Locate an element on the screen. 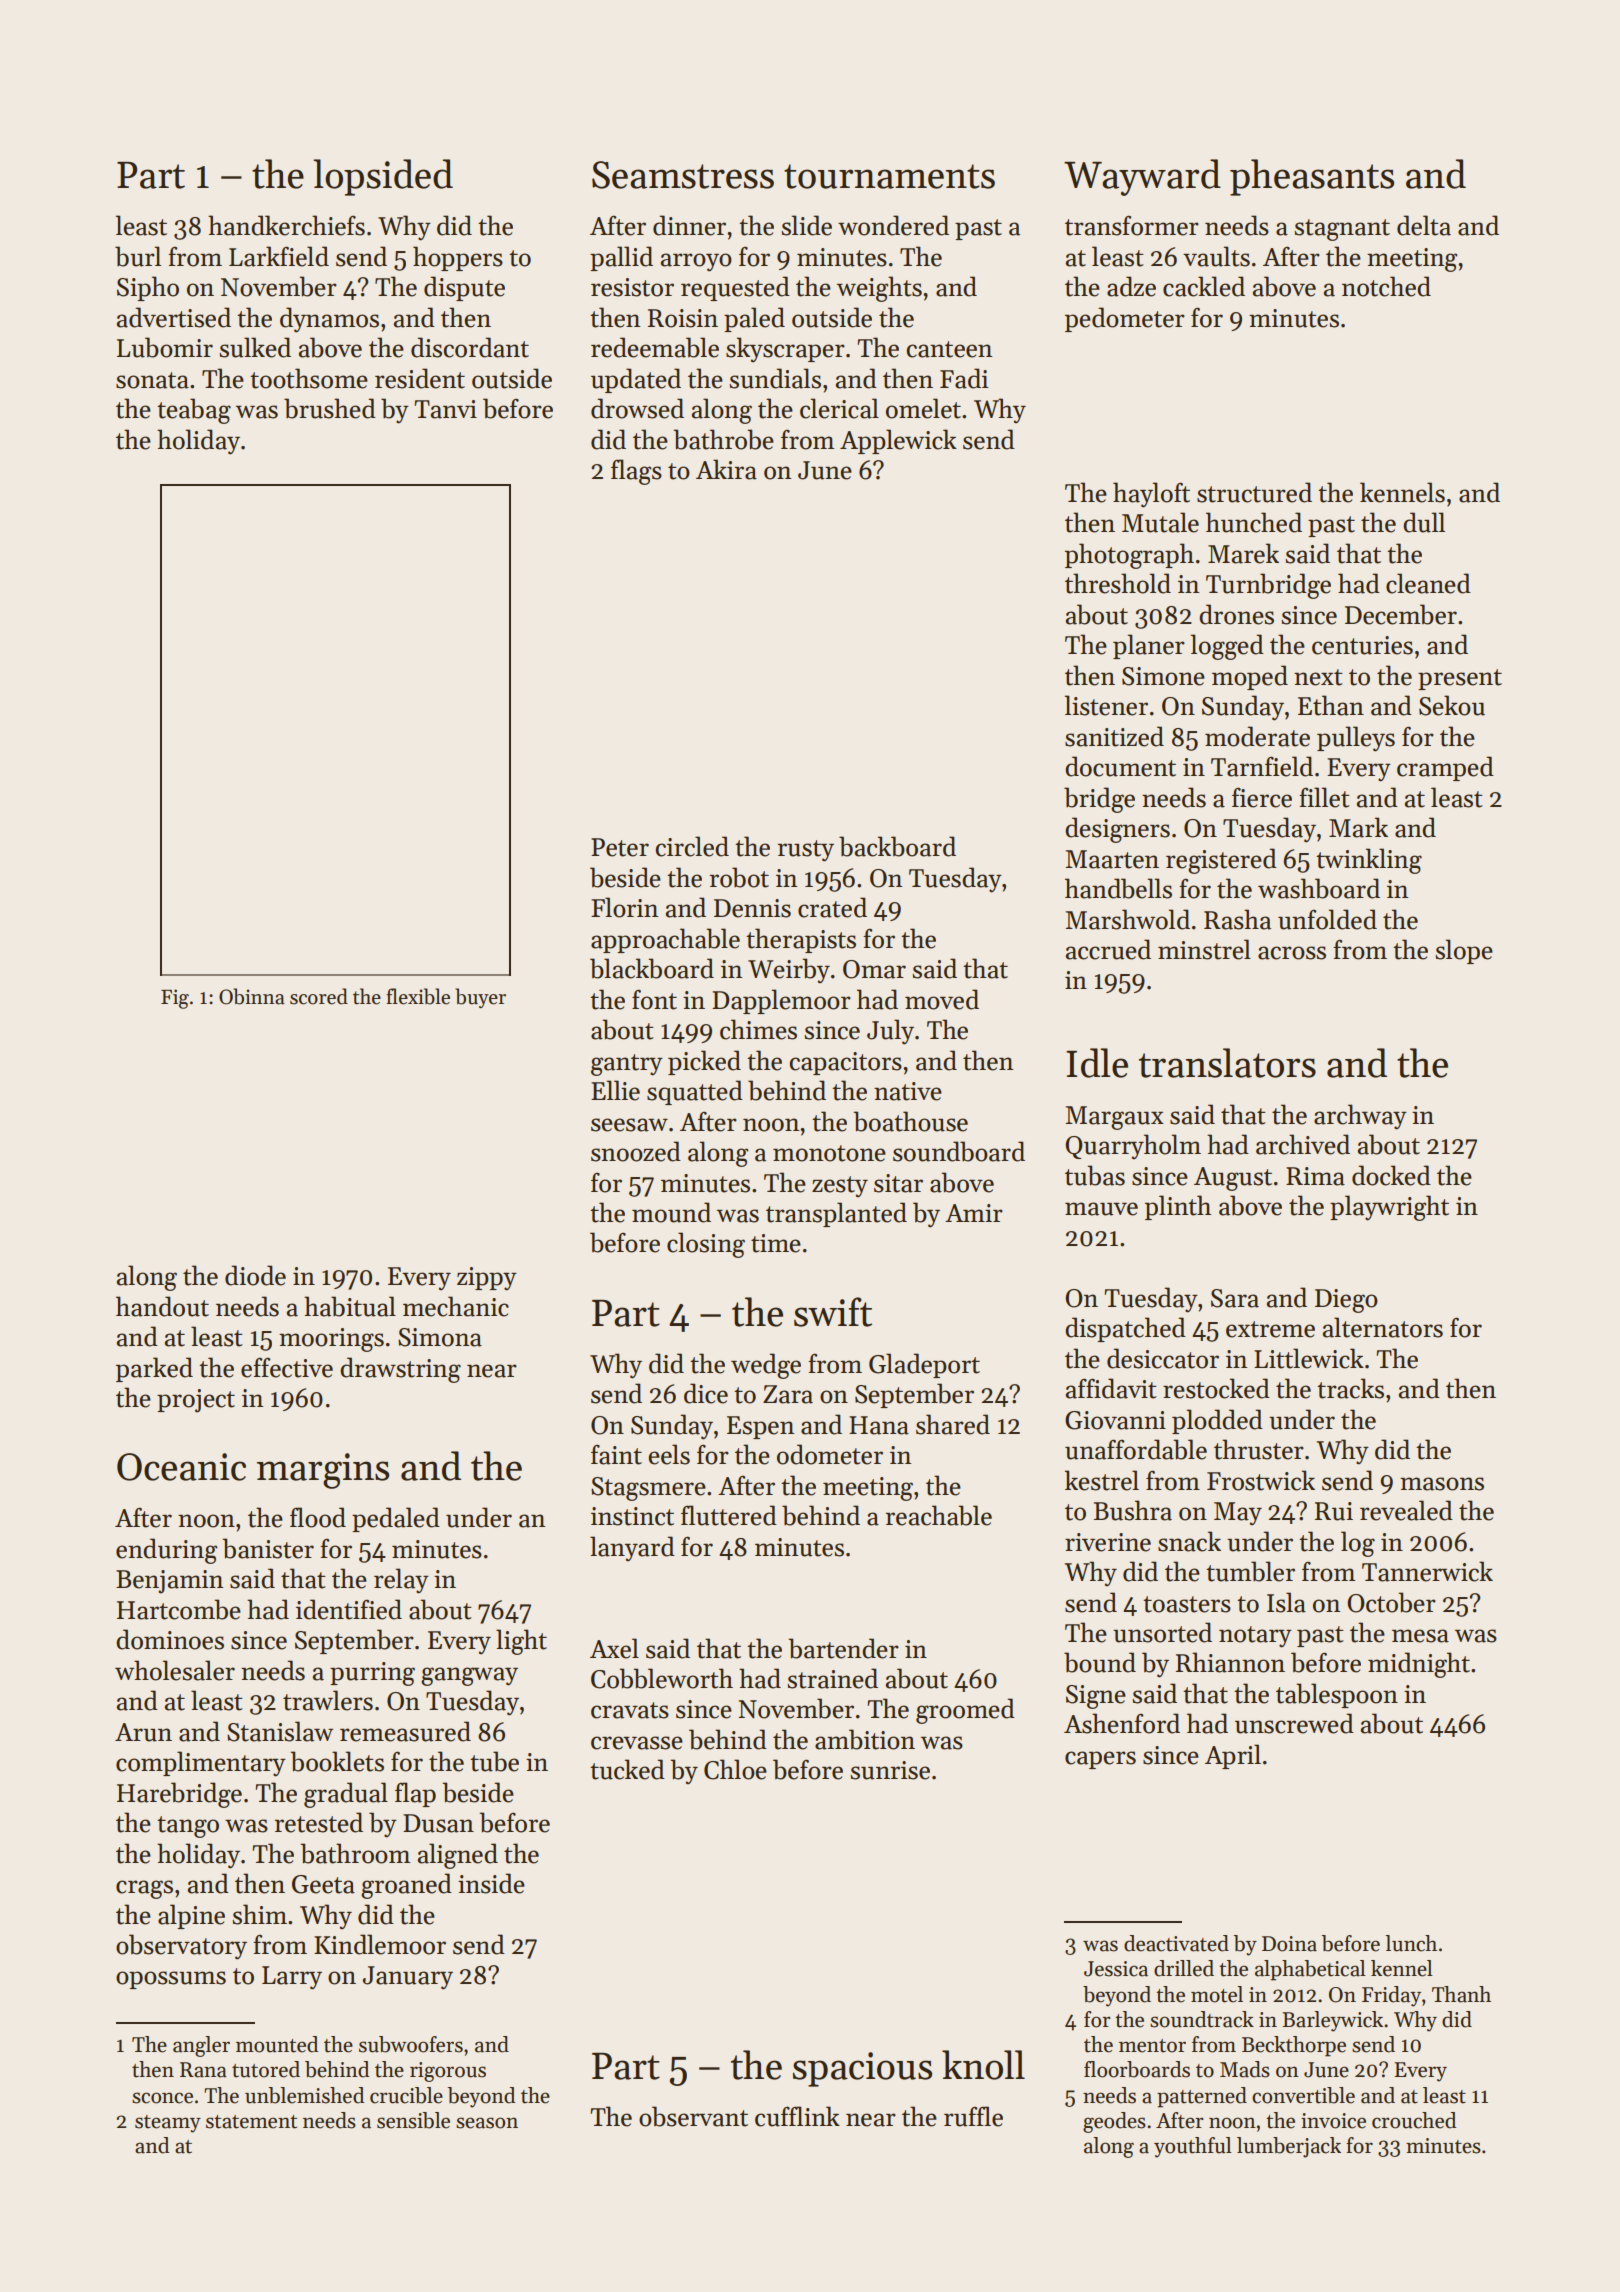 This screenshot has width=1620, height=2292. pedaled is located at coordinates (396, 1519).
